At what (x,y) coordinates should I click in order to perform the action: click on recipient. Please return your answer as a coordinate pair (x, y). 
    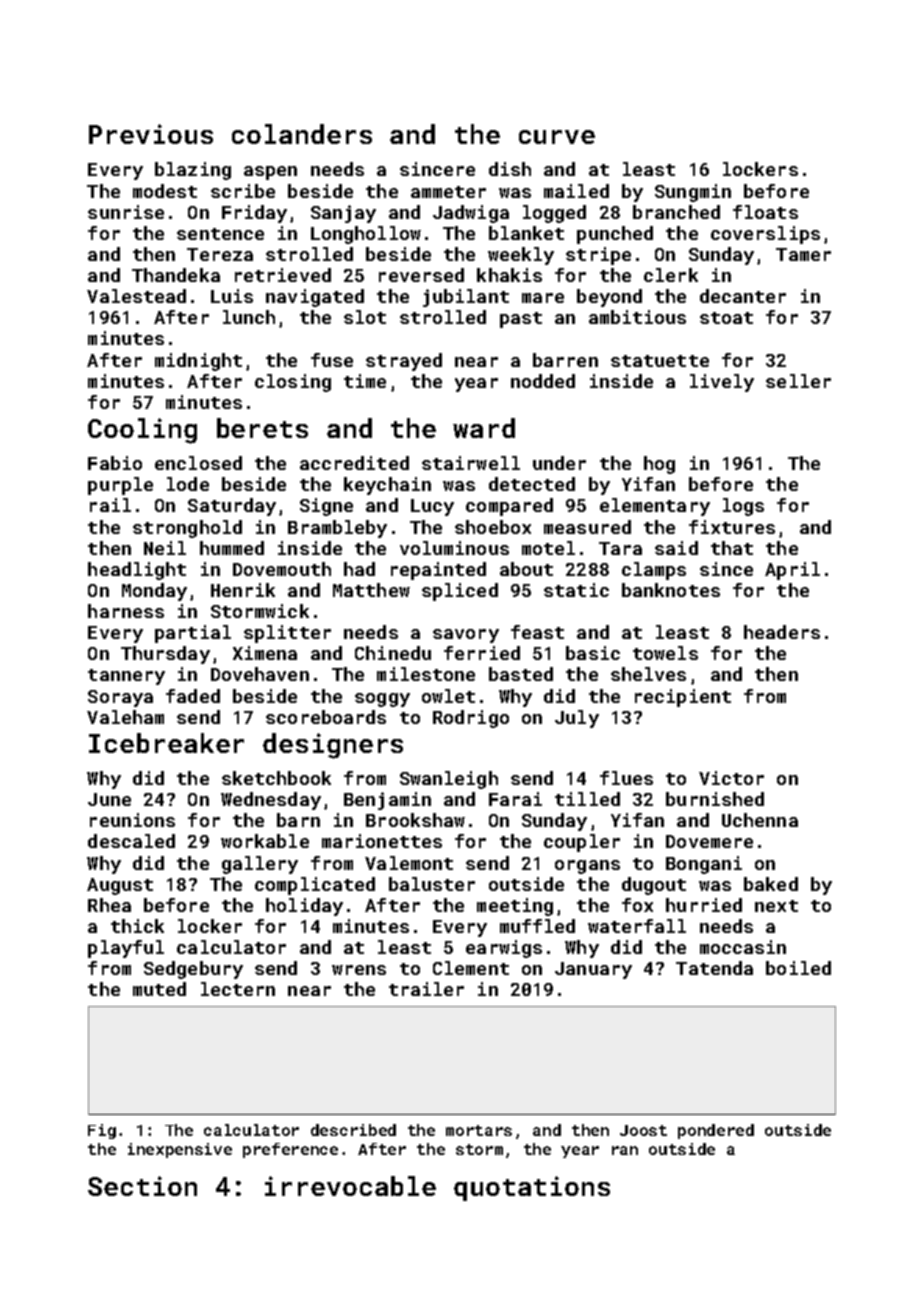
    Looking at the image, I should click on (683, 698).
